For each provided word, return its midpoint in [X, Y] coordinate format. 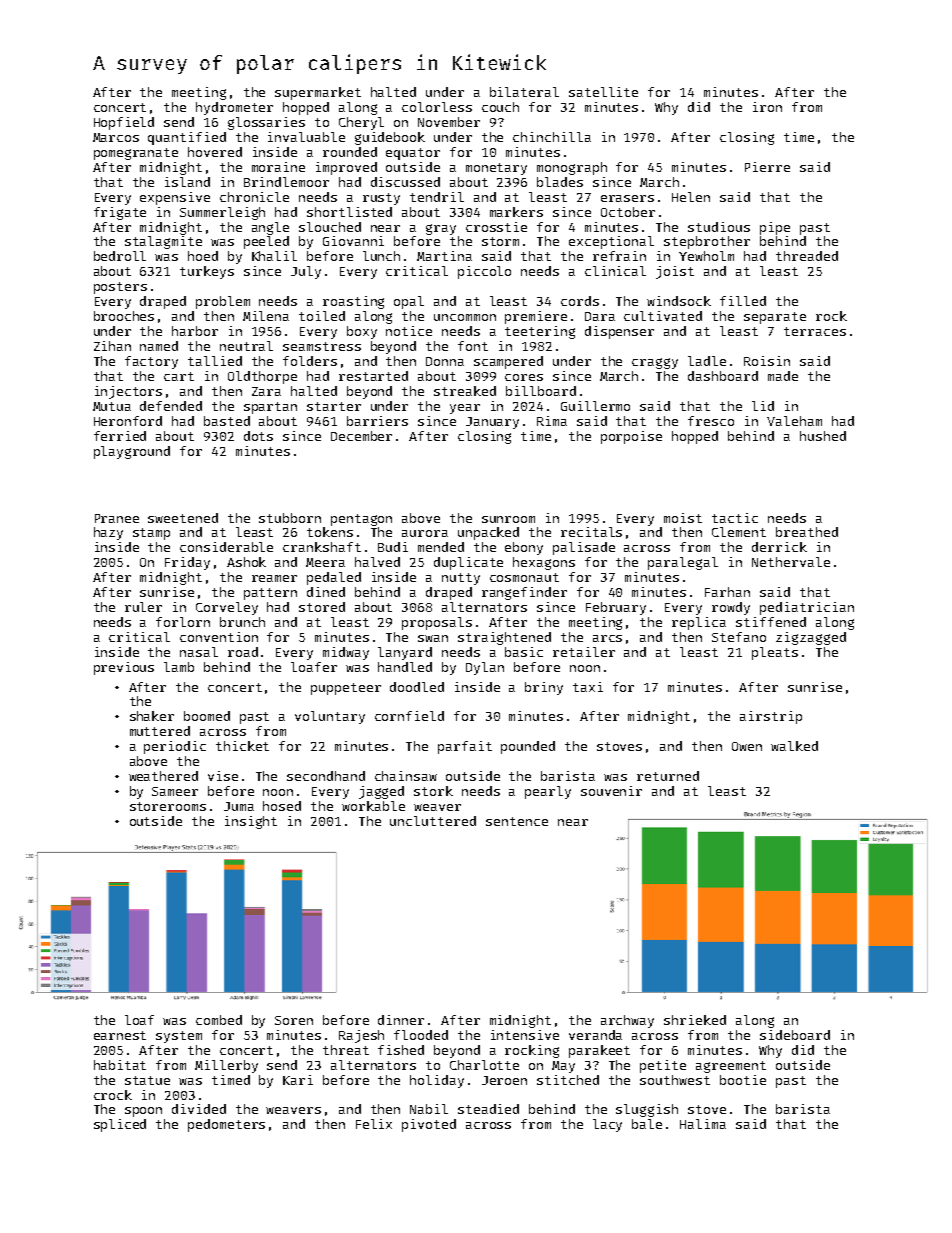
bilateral [524, 92]
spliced [120, 1125]
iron [767, 107]
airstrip [771, 717]
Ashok [246, 562]
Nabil [429, 1109]
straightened [504, 638]
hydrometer [234, 108]
